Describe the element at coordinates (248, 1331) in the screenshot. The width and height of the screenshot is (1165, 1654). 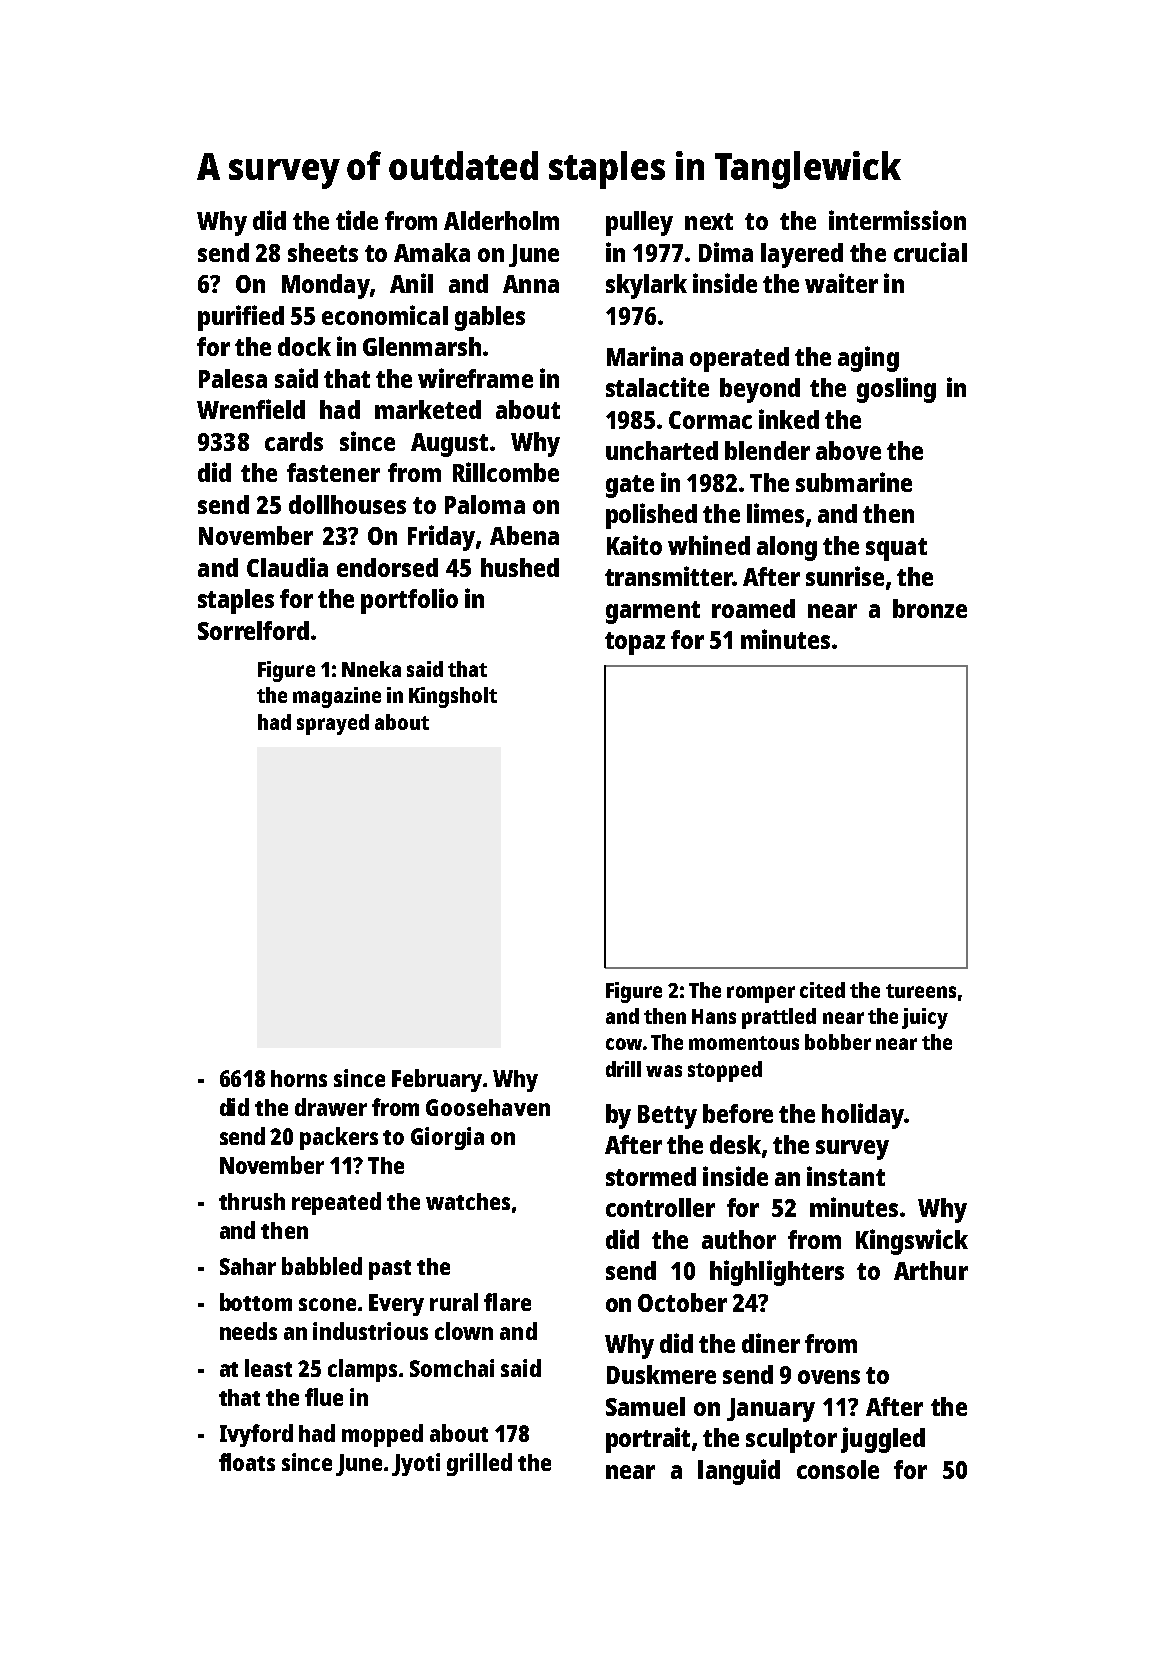
I see `needs` at that location.
